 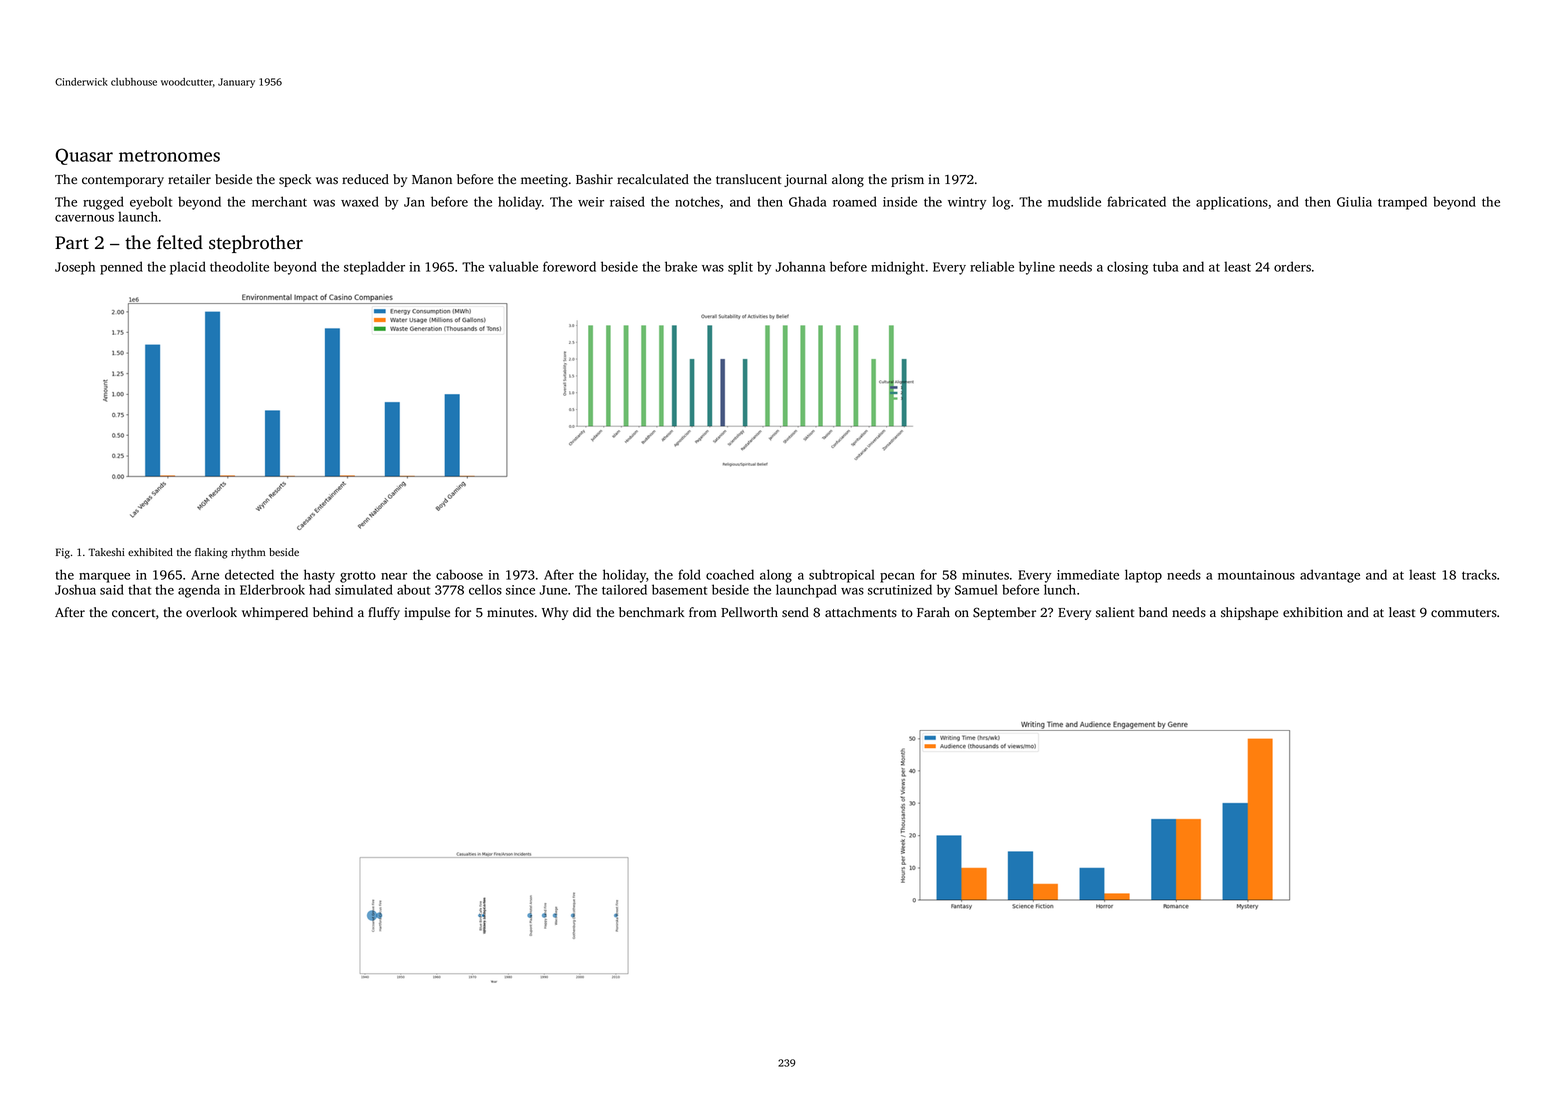 I want to click on rhythm, so click(x=248, y=553).
